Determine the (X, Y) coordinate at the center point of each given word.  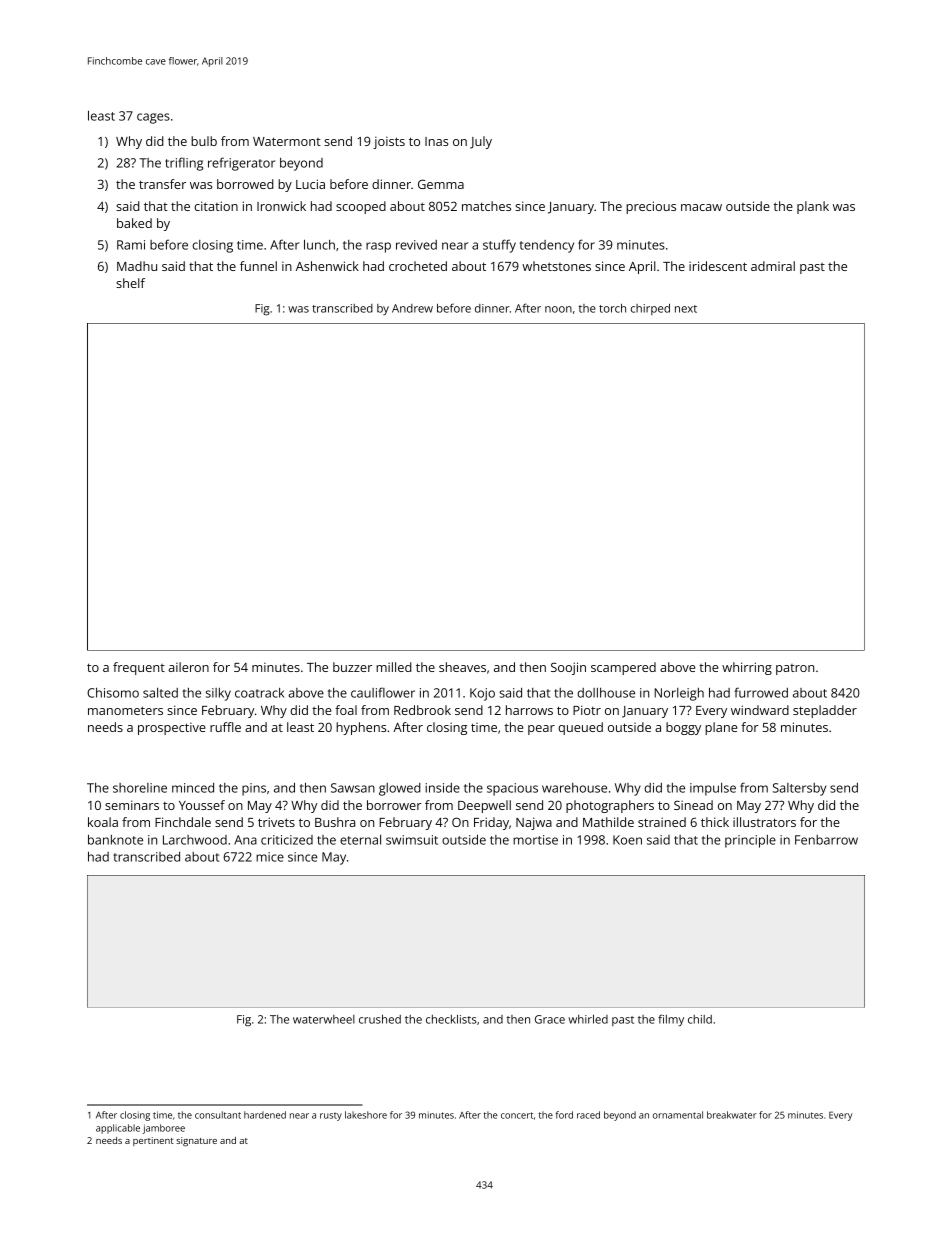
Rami (131, 245)
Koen (627, 840)
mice (270, 857)
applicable (118, 1129)
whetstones (556, 266)
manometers (125, 710)
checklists (451, 1019)
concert (517, 1115)
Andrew (412, 308)
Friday (491, 823)
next (686, 309)
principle (750, 841)
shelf (130, 283)
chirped (650, 309)
